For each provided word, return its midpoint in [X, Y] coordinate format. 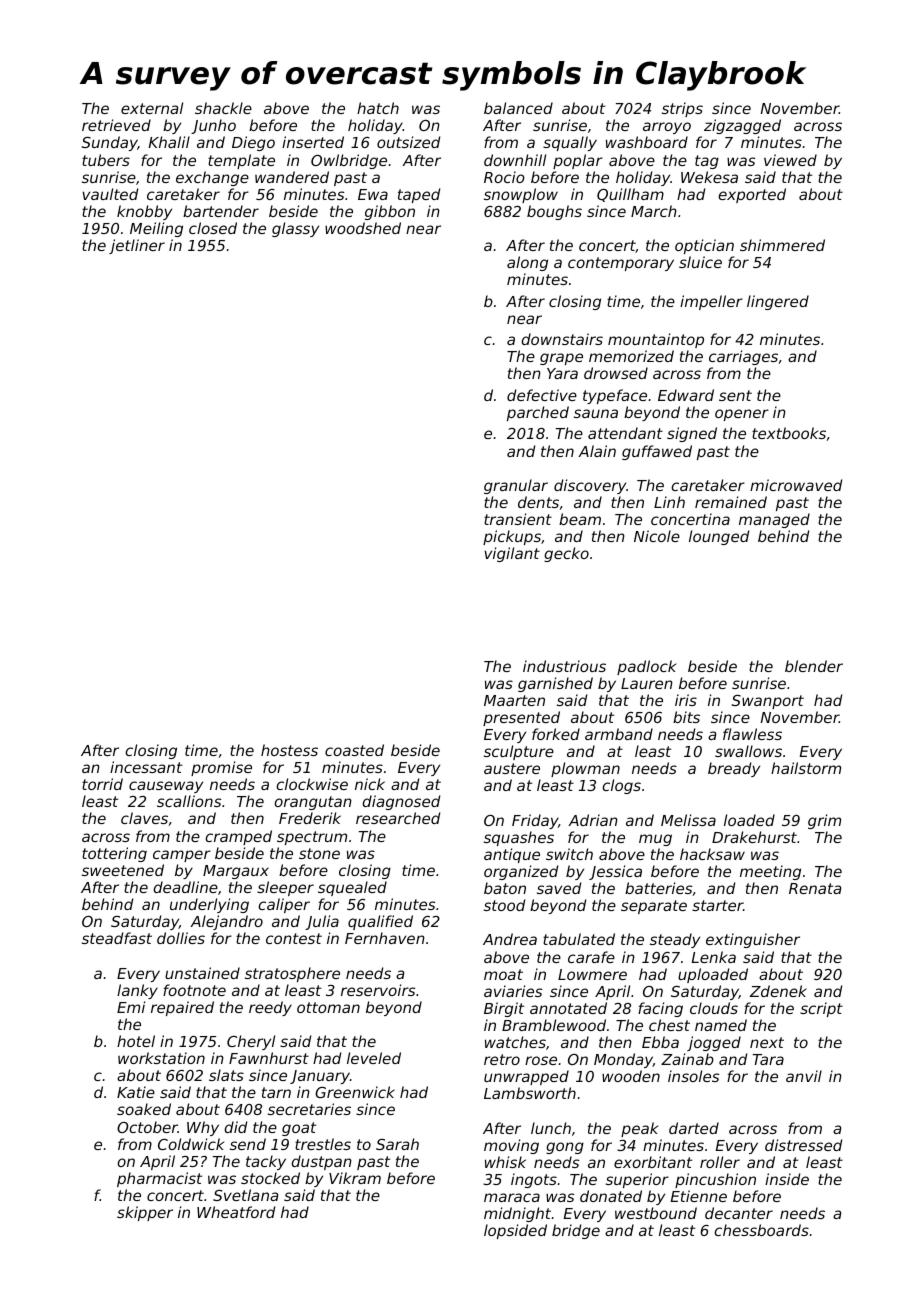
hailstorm [806, 768]
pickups [512, 537]
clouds [714, 1008]
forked [556, 734]
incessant [146, 767]
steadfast [117, 938]
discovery [590, 486]
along [527, 263]
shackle [223, 108]
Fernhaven [385, 938]
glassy [295, 229]
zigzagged [742, 126]
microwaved [796, 485]
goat [299, 1129]
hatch [378, 108]
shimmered [782, 245]
